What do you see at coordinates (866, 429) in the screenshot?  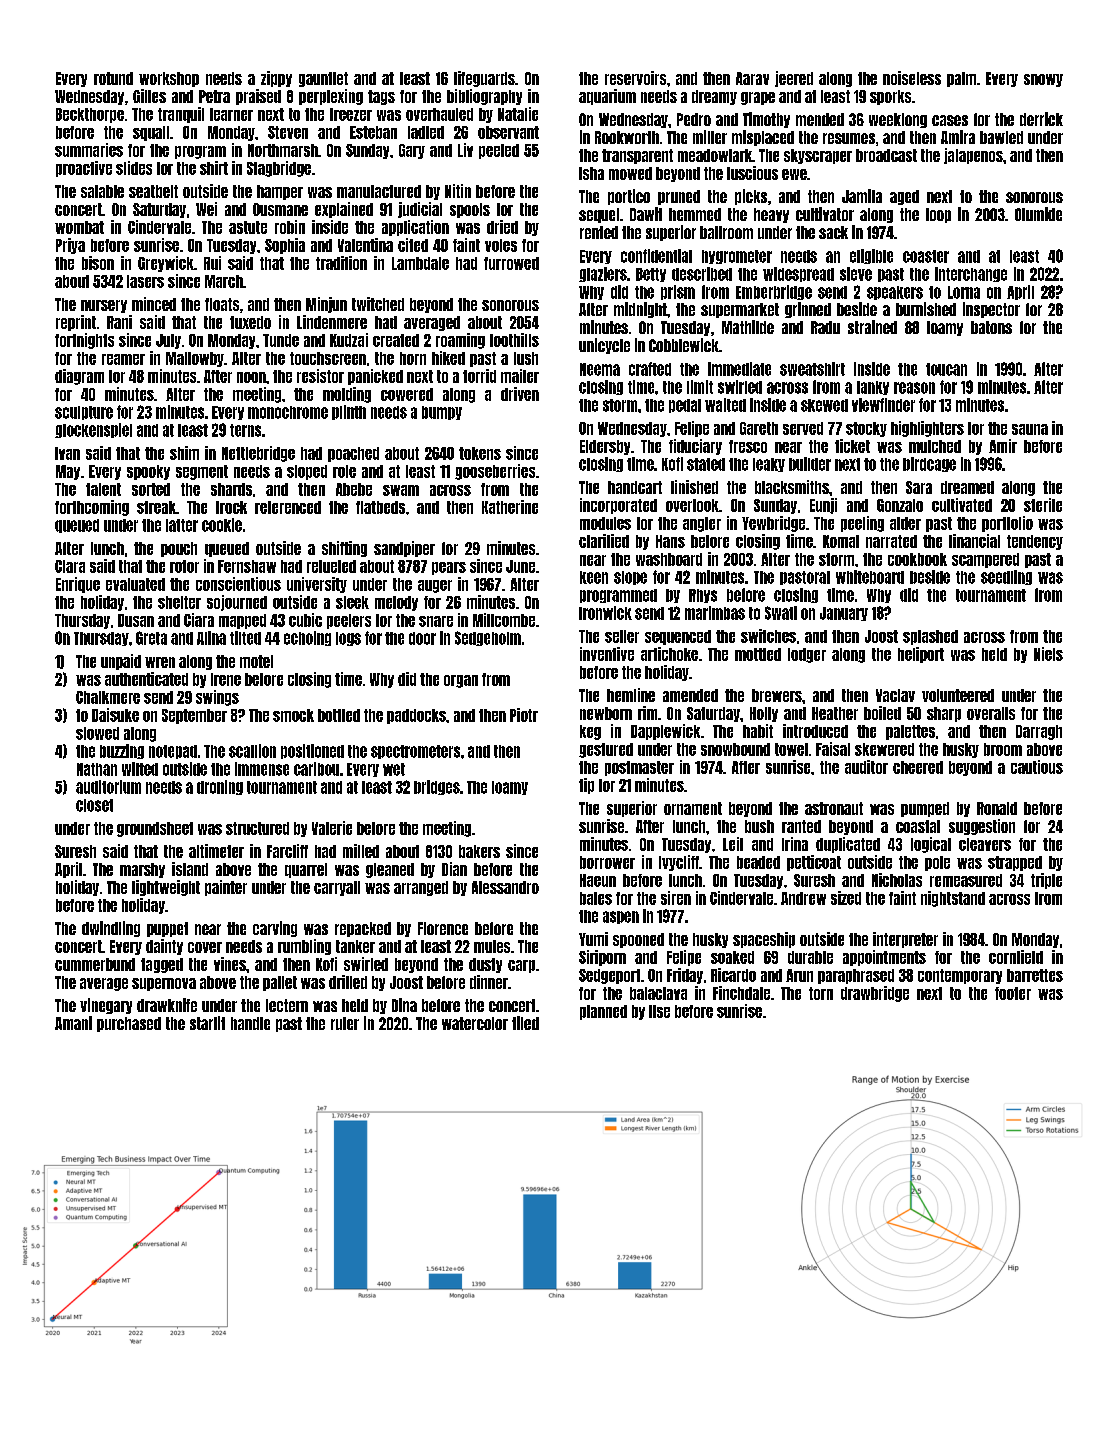 I see `stocky` at bounding box center [866, 429].
